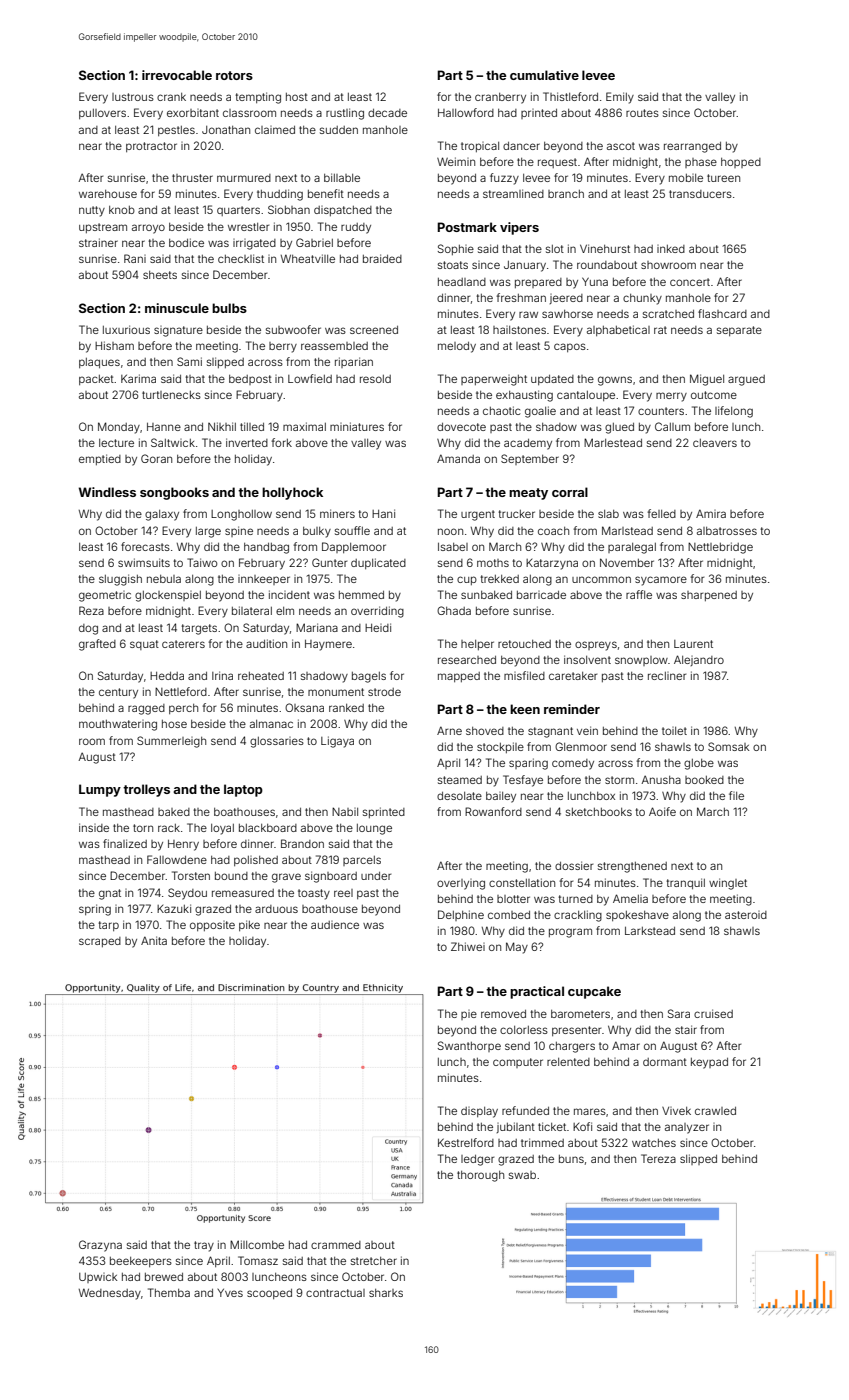 The height and width of the document is (1400, 849). Describe the element at coordinates (176, 131) in the document. I see `pestles` at that location.
